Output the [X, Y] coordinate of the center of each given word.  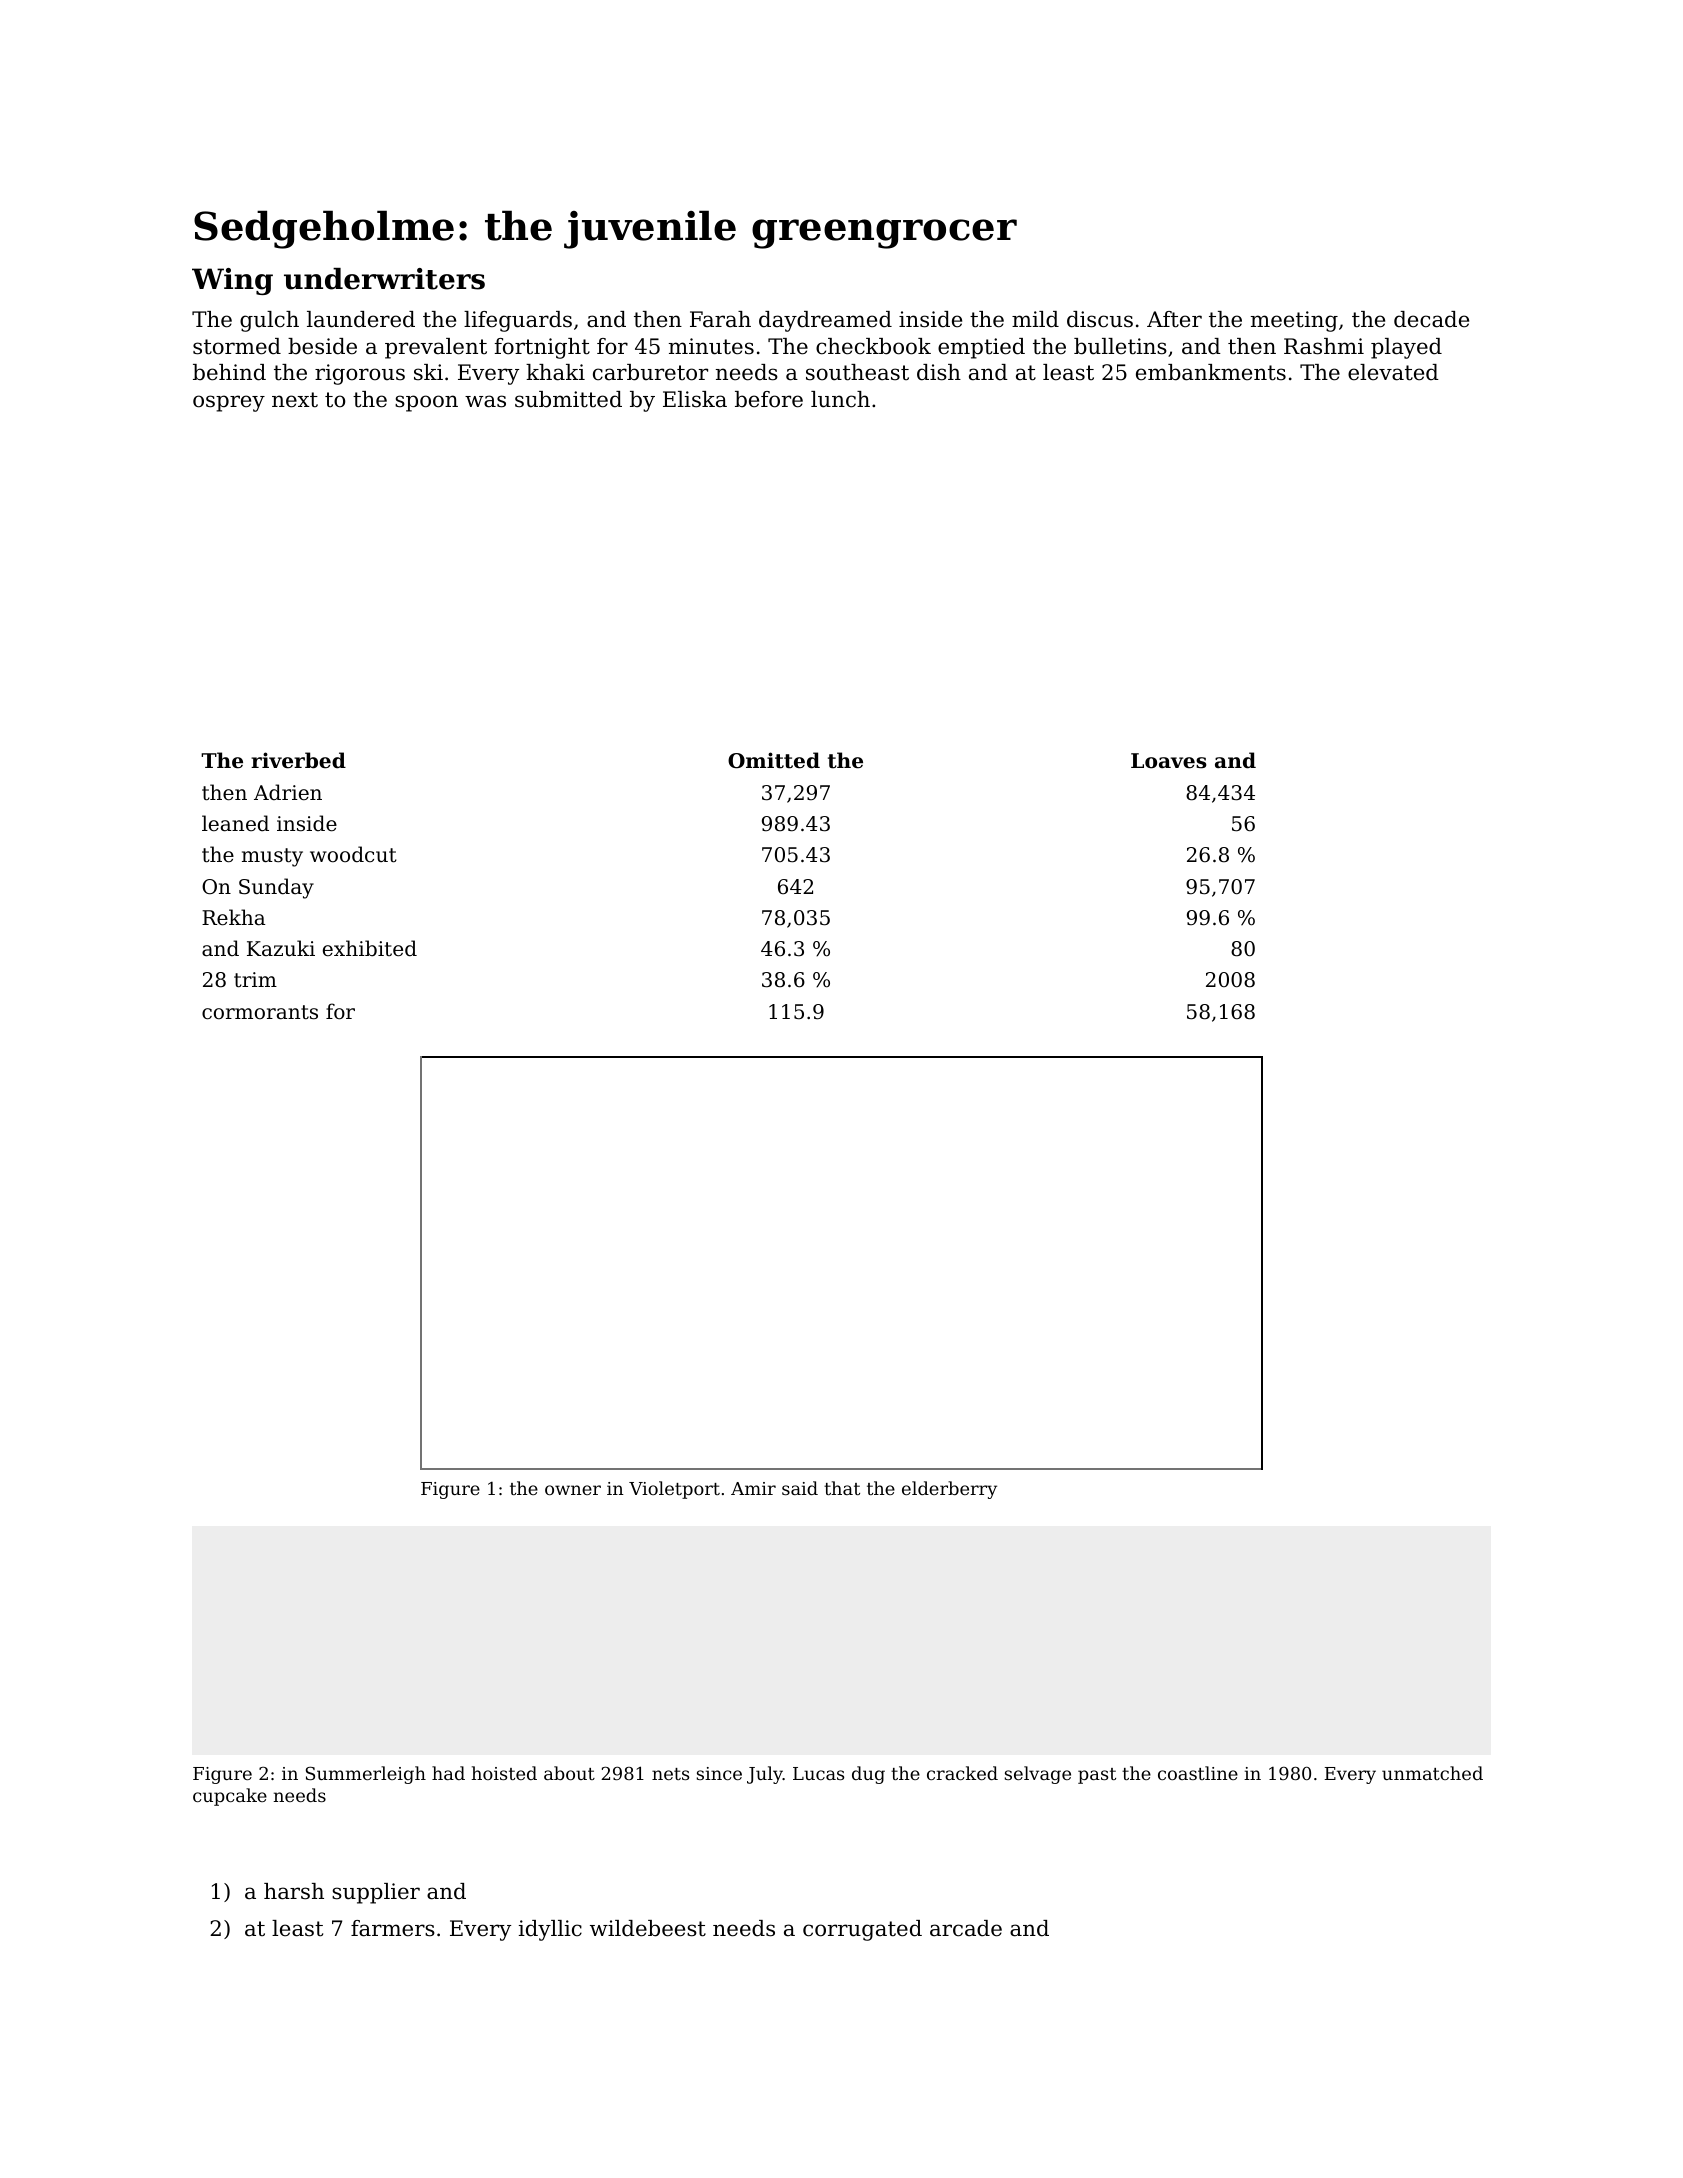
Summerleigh [366, 1775]
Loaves [1169, 761]
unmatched [1432, 1773]
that [842, 1488]
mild [1035, 319]
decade [1431, 319]
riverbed [298, 760]
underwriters [384, 279]
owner [573, 1490]
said [800, 1488]
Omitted [774, 760]
